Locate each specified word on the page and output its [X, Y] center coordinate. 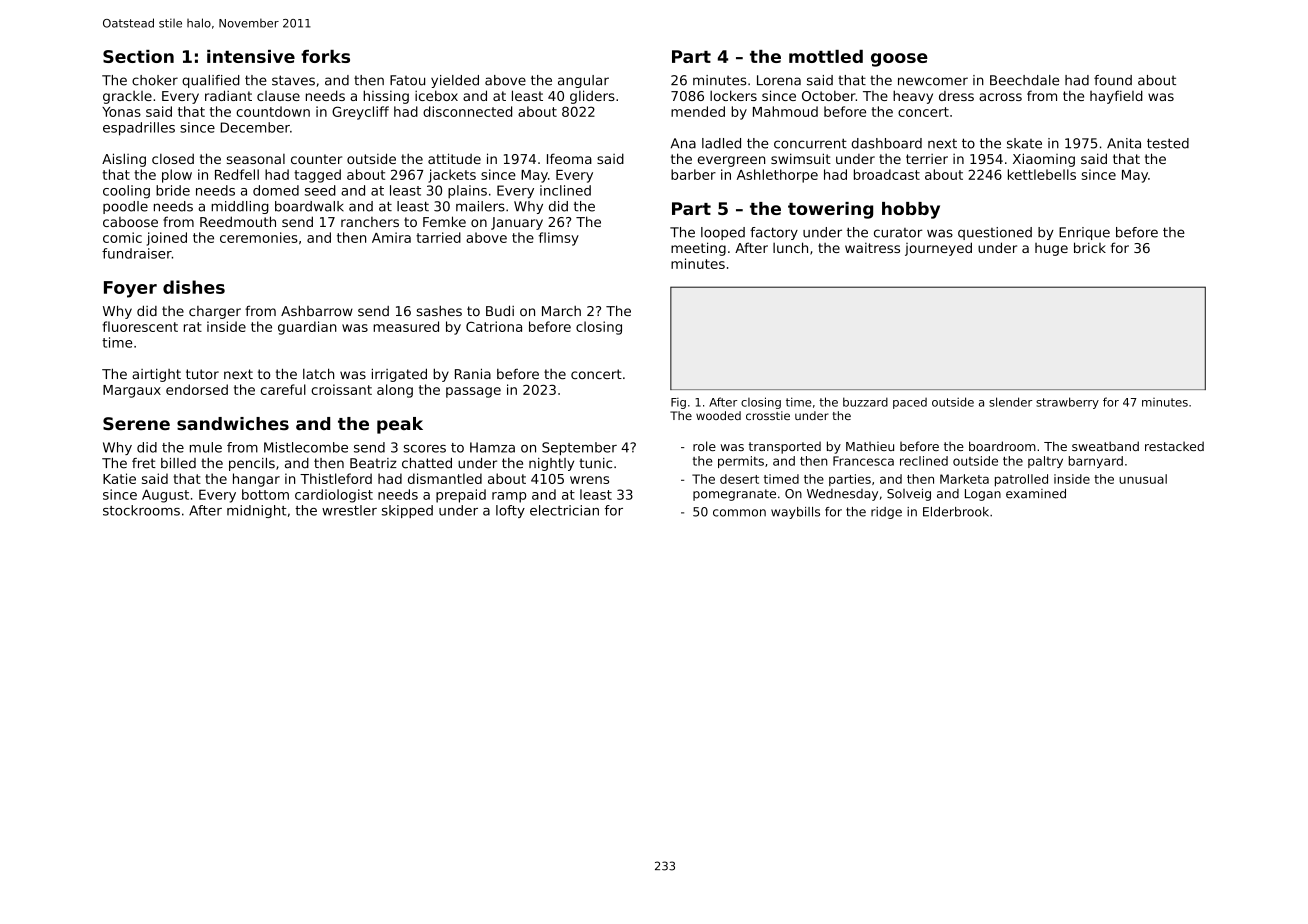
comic [122, 237]
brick [1090, 247]
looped [723, 233]
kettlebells [1042, 174]
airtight [156, 375]
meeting [698, 249]
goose [899, 60]
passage [473, 392]
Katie [119, 478]
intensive [251, 56]
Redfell [237, 174]
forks [325, 56]
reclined [924, 461]
